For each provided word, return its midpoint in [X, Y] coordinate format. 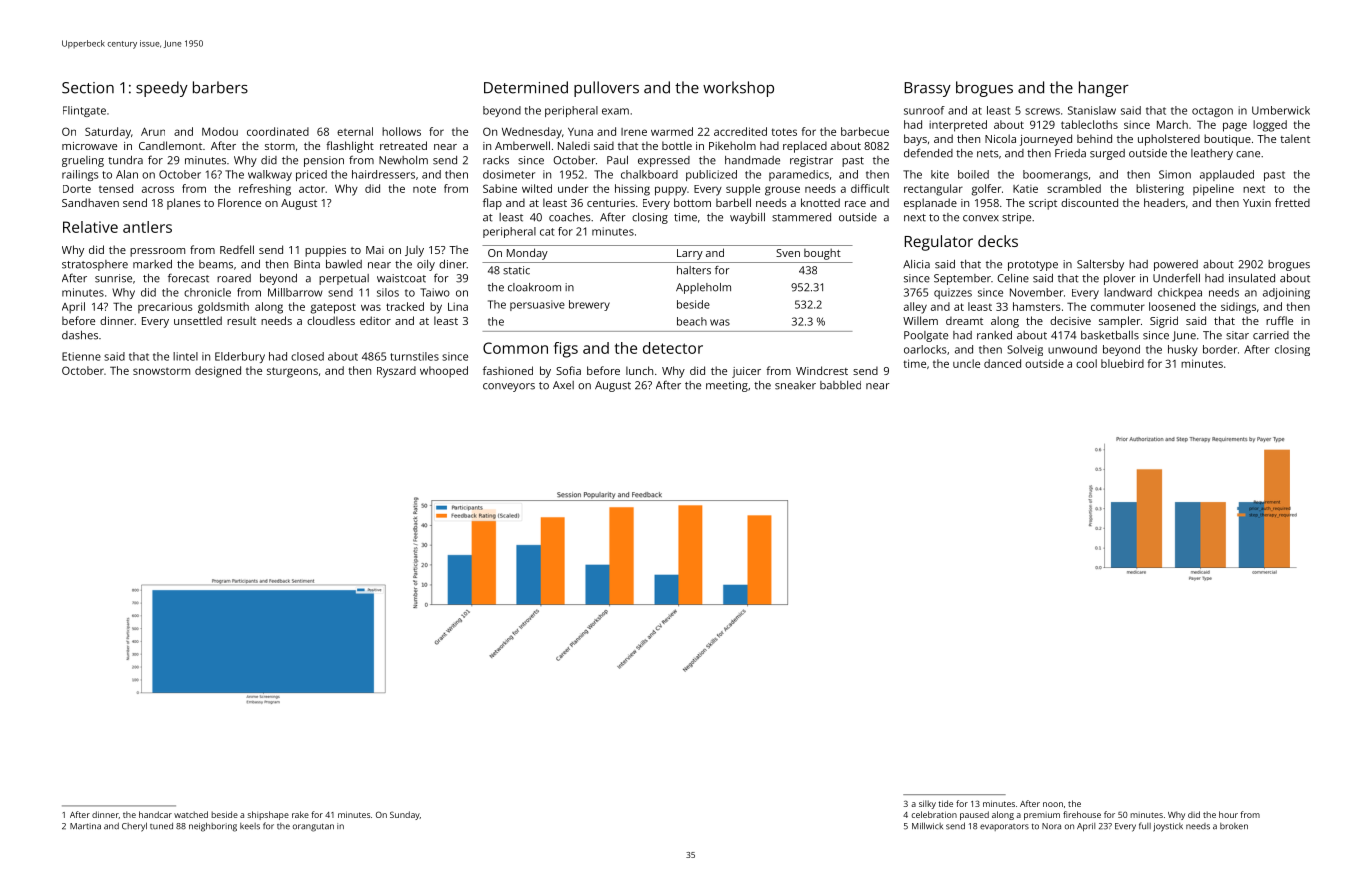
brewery [589, 305]
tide [945, 803]
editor [375, 320]
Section [88, 88]
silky [927, 804]
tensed [116, 188]
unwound [1072, 349]
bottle [677, 145]
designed [218, 372]
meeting [727, 386]
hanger [1104, 89]
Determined [526, 87]
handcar [155, 814]
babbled [840, 385]
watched [191, 814]
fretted [1292, 202]
